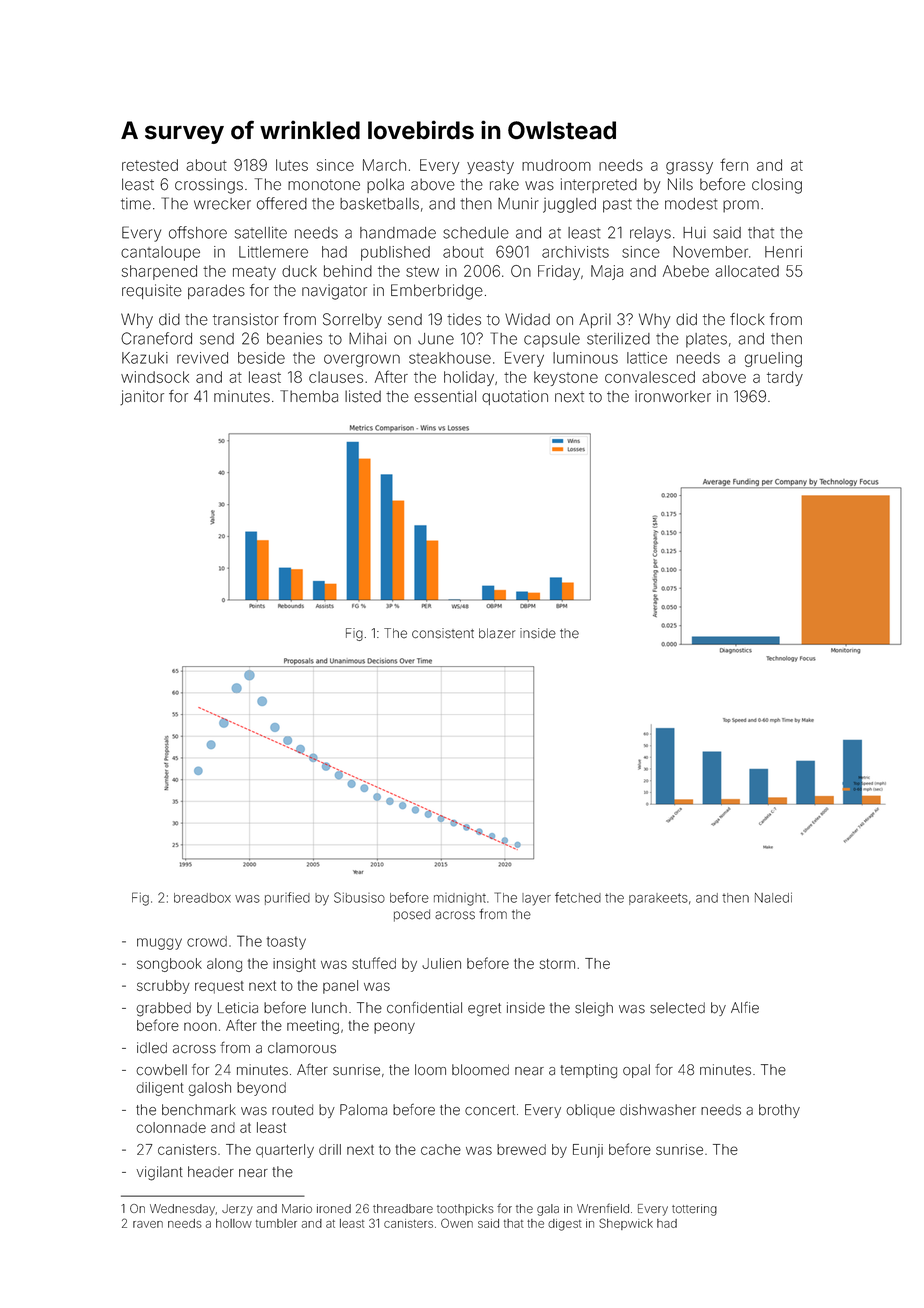  What do you see at coordinates (783, 252) in the image?
I see `Henri` at bounding box center [783, 252].
